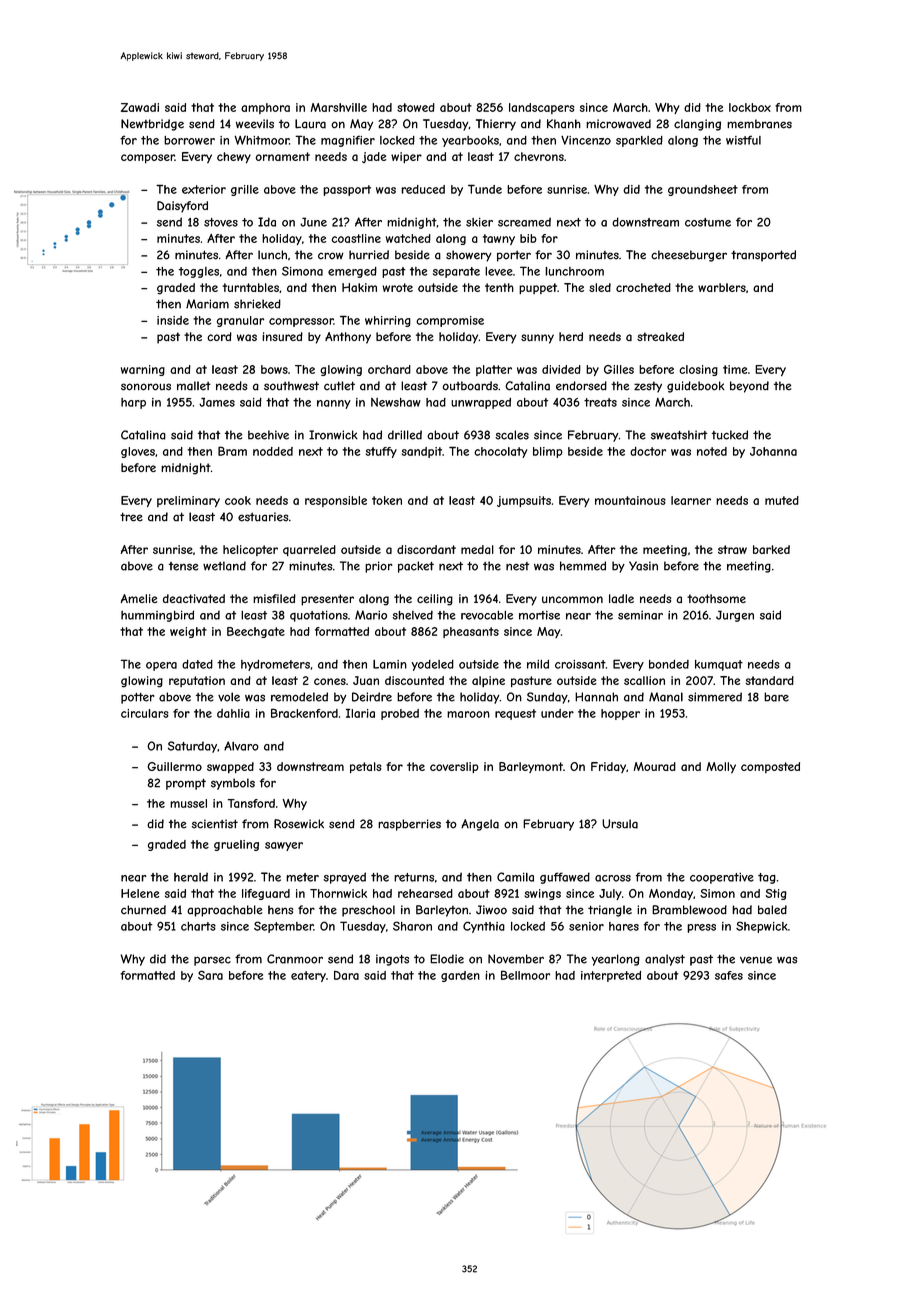  Describe the element at coordinates (538, 288) in the screenshot. I see `puppet` at that location.
